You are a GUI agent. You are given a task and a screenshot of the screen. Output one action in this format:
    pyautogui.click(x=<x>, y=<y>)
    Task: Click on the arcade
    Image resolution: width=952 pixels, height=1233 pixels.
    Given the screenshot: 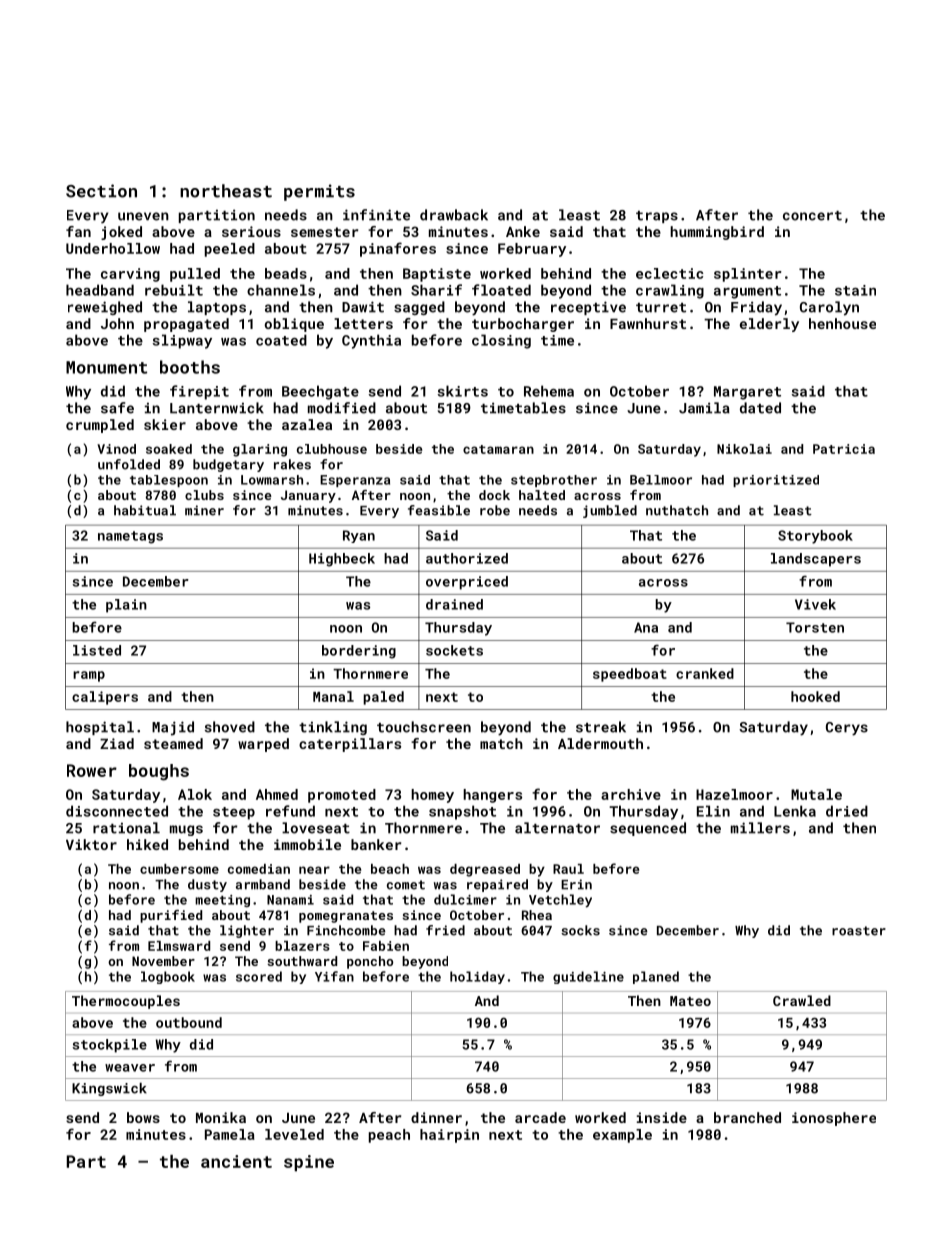 What is the action you would take?
    pyautogui.click(x=540, y=1117)
